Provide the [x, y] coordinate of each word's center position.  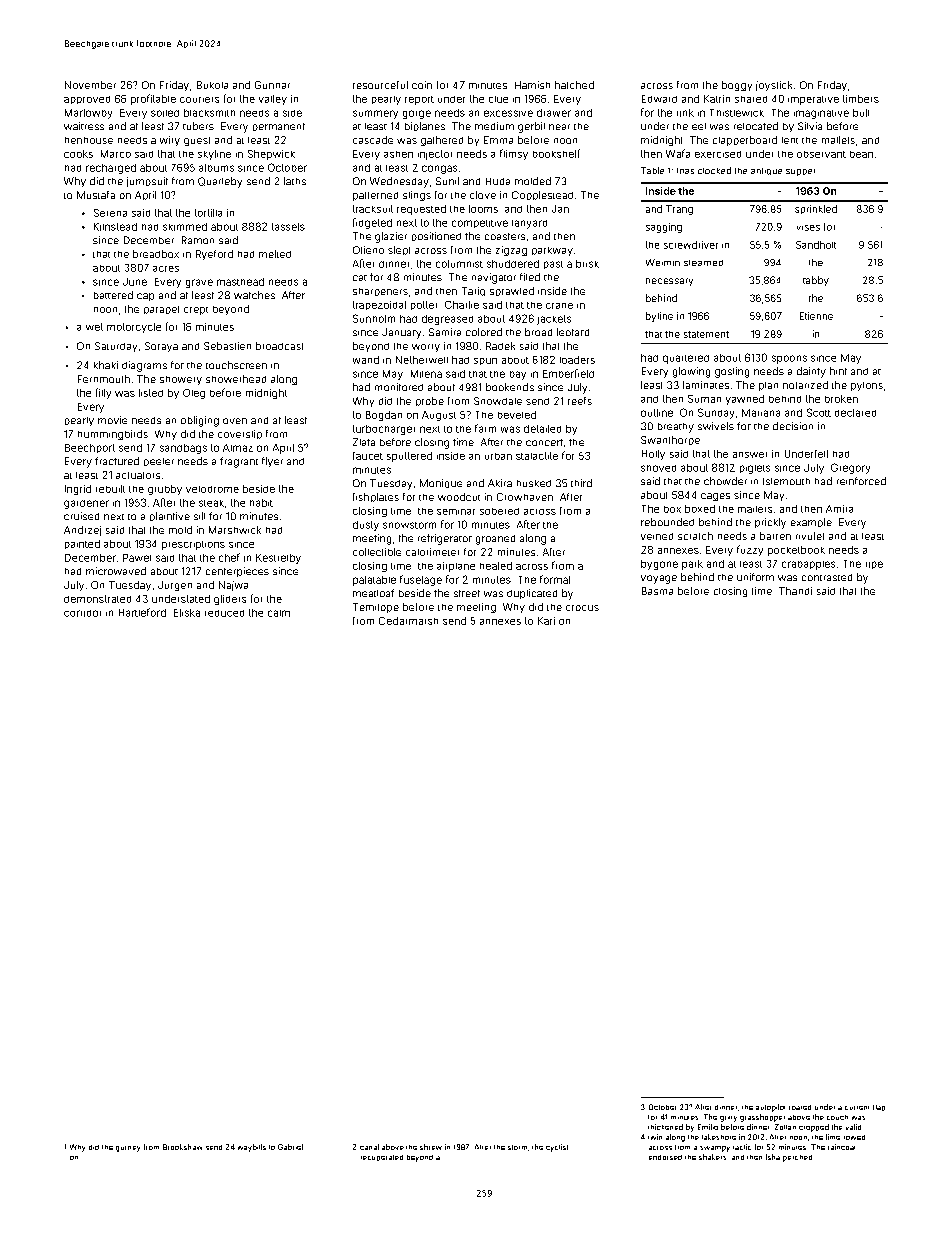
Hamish [532, 85]
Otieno [368, 250]
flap [879, 1108]
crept [196, 311]
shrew [431, 1147]
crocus [582, 608]
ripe [874, 565]
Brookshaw [182, 1147]
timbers [861, 99]
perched [797, 1158]
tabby [816, 281]
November [90, 85]
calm [279, 613]
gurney [128, 1149]
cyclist [557, 1148]
